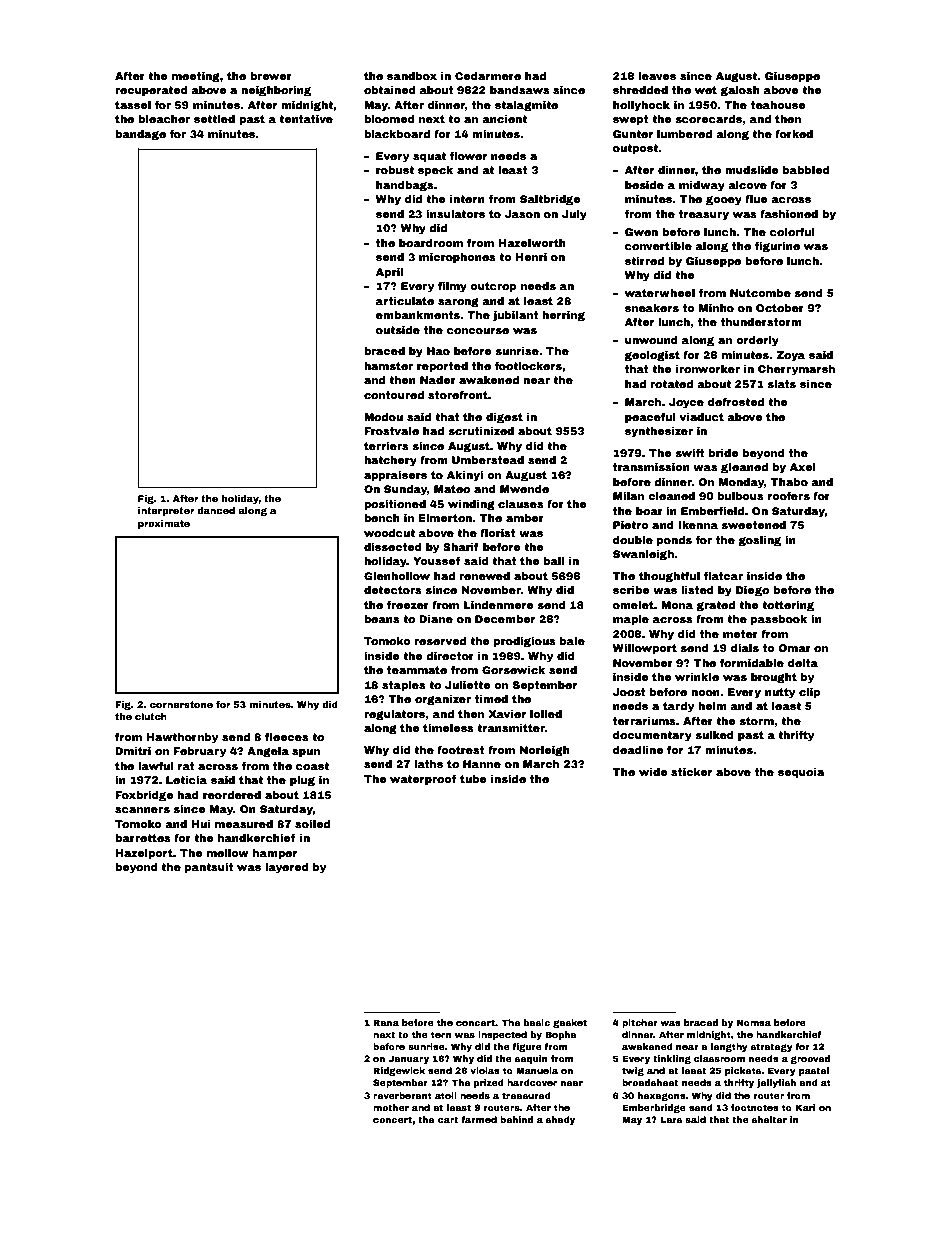 The height and width of the screenshot is (1233, 952). Describe the element at coordinates (458, 395) in the screenshot. I see `storefront` at that location.
